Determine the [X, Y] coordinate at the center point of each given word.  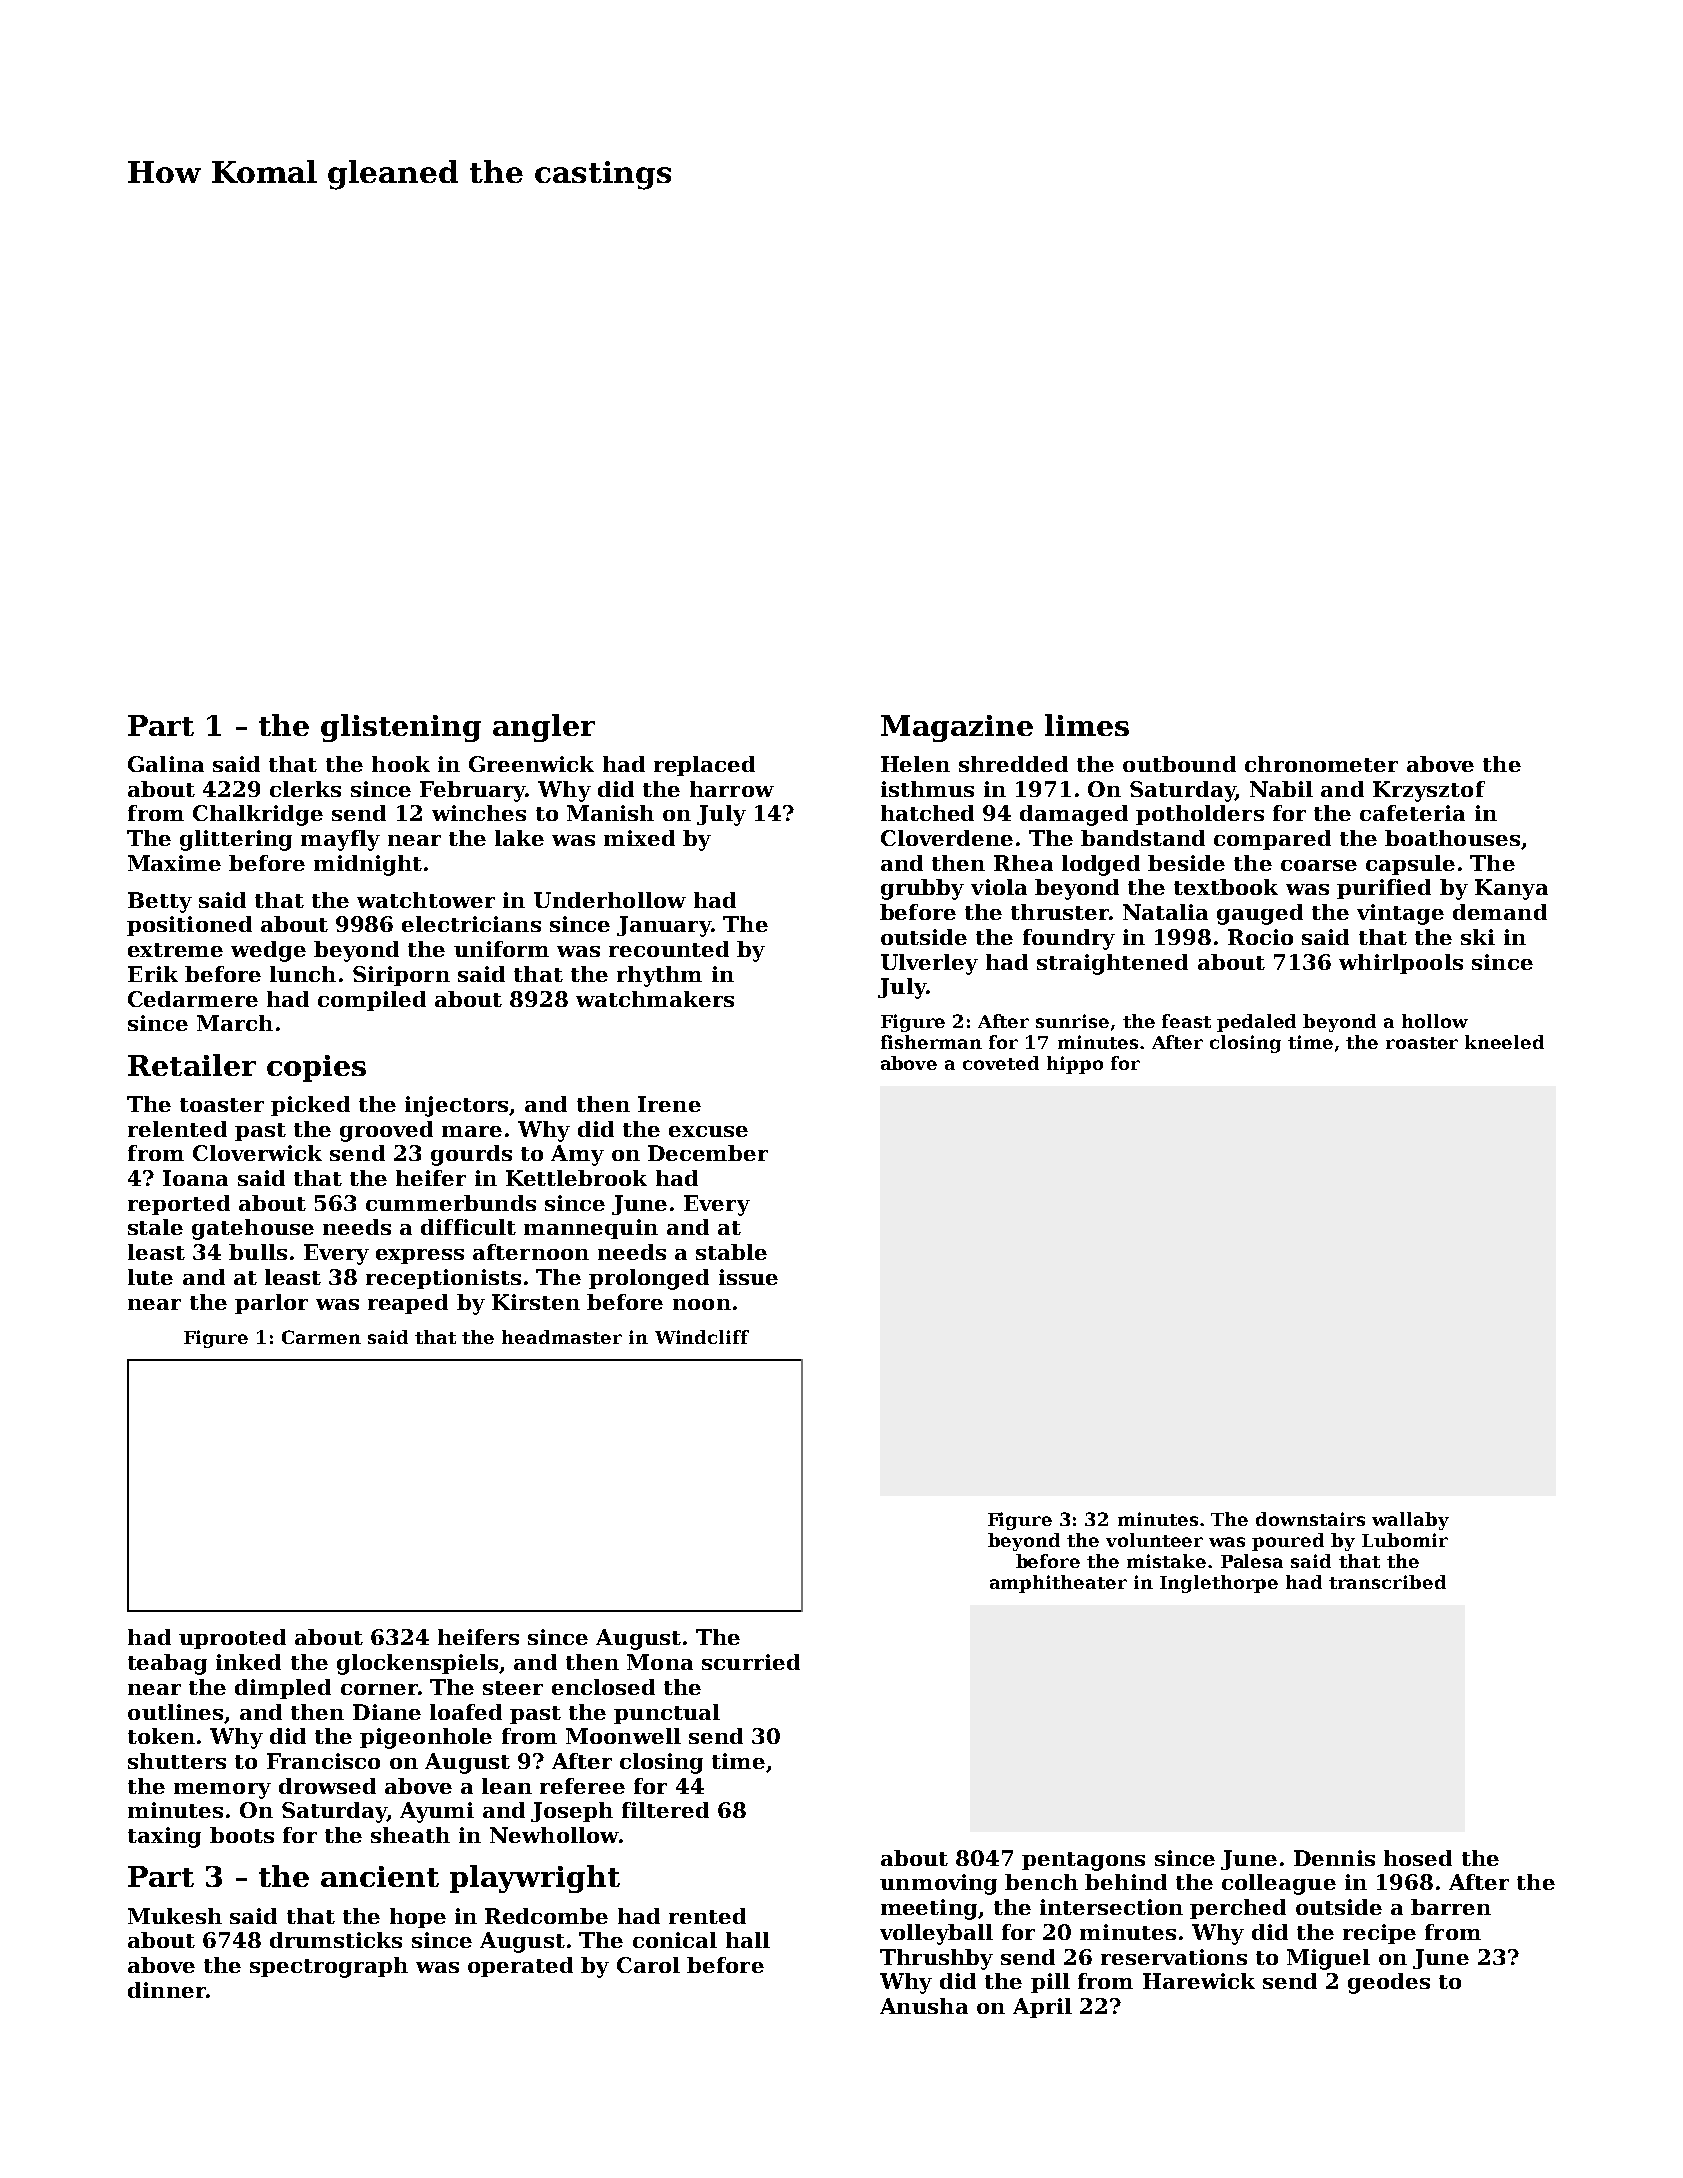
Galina [166, 764]
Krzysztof [1429, 791]
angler [544, 728]
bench [1041, 1882]
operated [520, 1967]
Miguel [1328, 1959]
